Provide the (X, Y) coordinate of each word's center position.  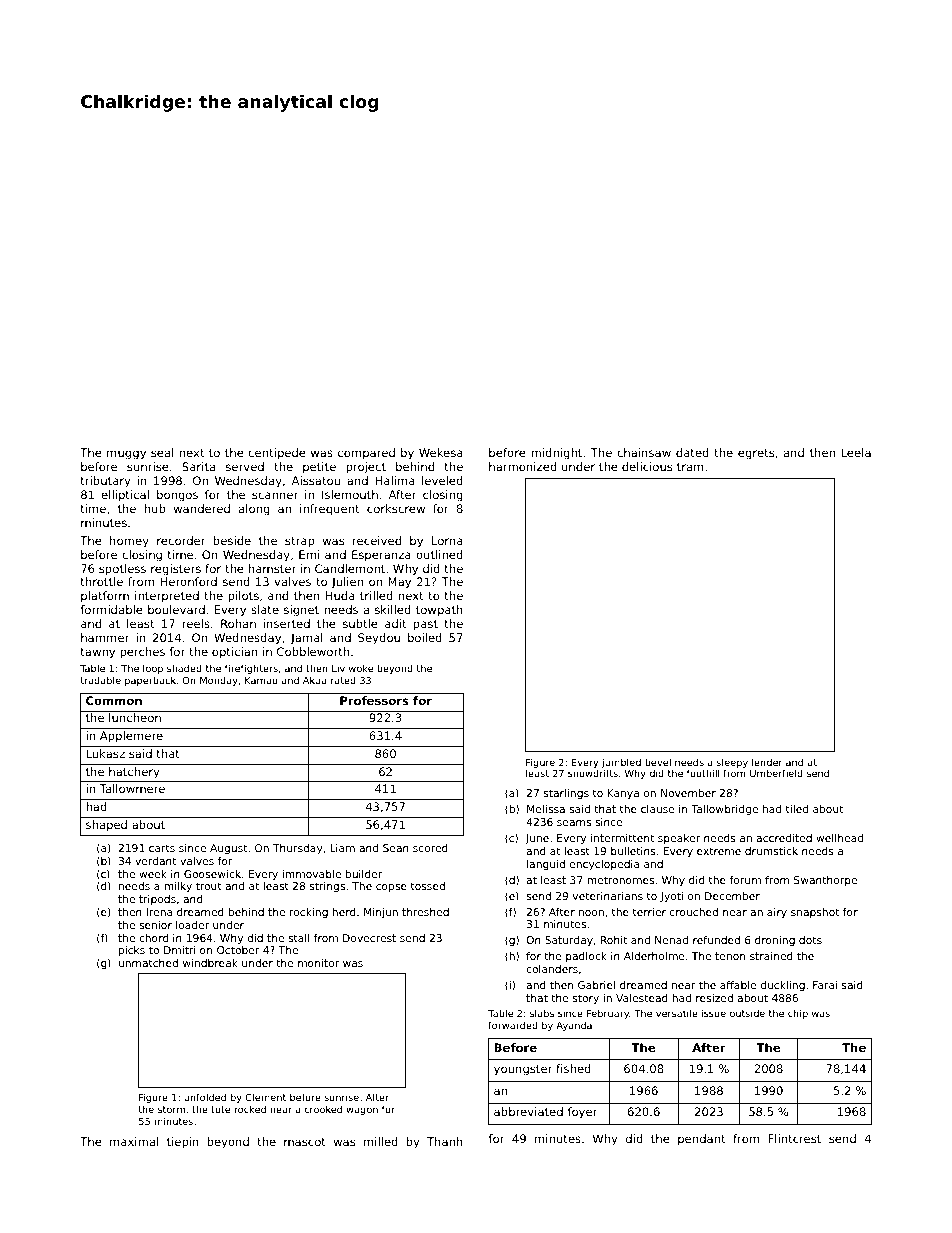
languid (546, 865)
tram (690, 467)
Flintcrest (794, 1138)
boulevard (176, 609)
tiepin (183, 1143)
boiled (425, 637)
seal (162, 452)
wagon (362, 1111)
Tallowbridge (724, 810)
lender (767, 762)
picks (132, 951)
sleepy (732, 763)
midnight (556, 454)
